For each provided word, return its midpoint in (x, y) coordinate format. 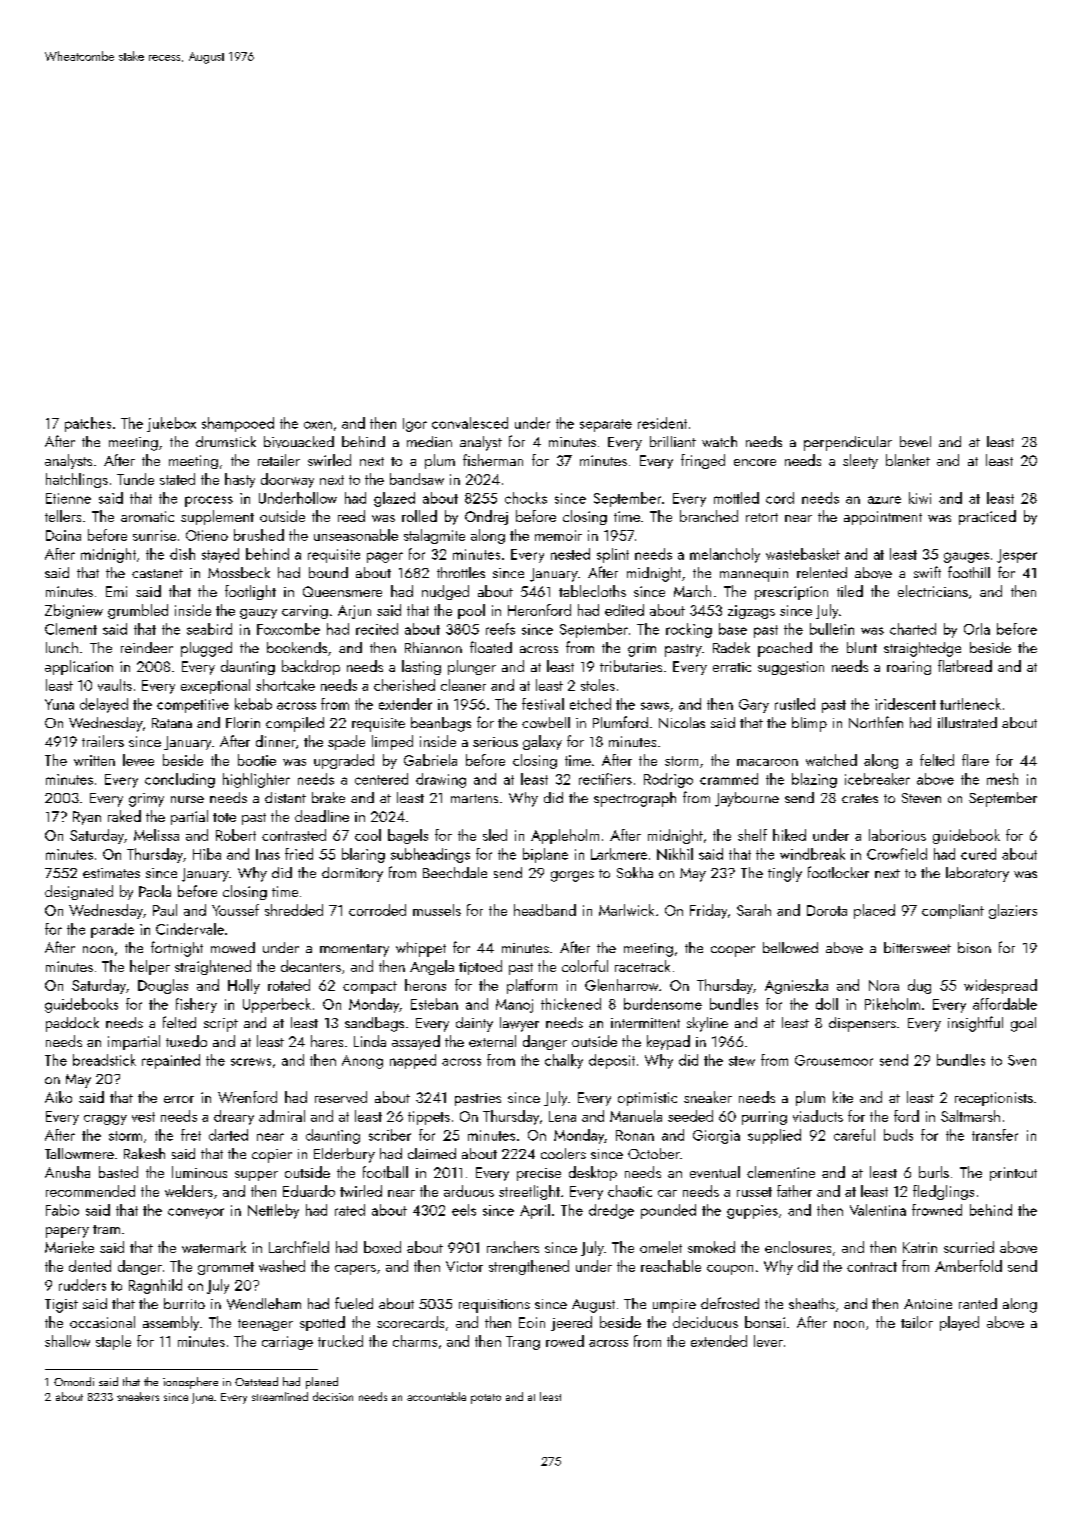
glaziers (1013, 911)
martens (474, 798)
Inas (268, 854)
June (202, 1398)
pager (385, 557)
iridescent (905, 704)
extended (719, 1341)
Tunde (135, 479)
